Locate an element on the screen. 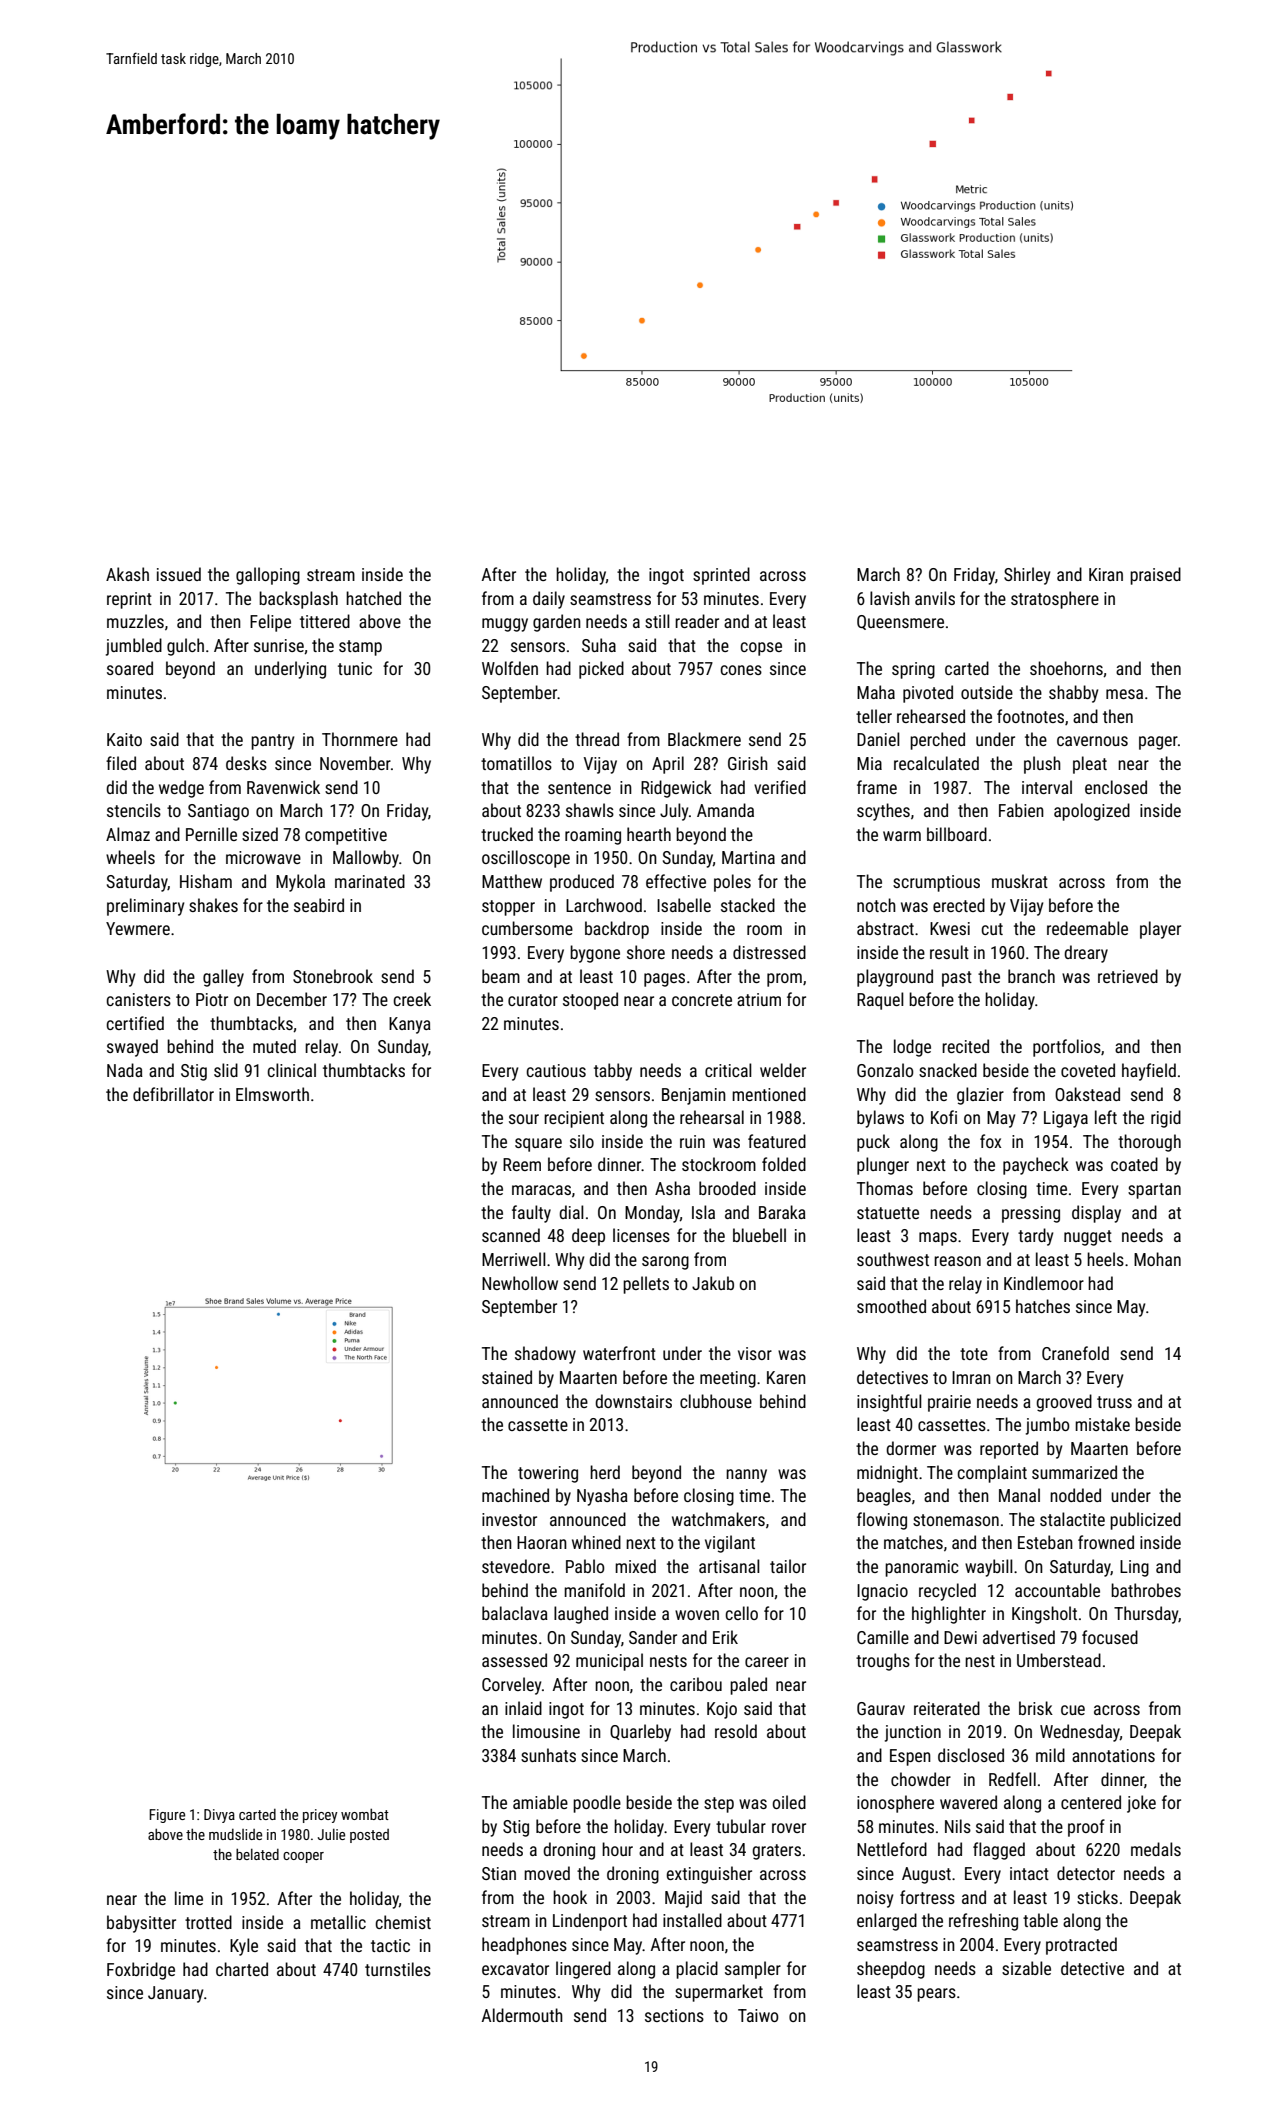 This screenshot has height=2122, width=1288. stained is located at coordinates (507, 1377).
